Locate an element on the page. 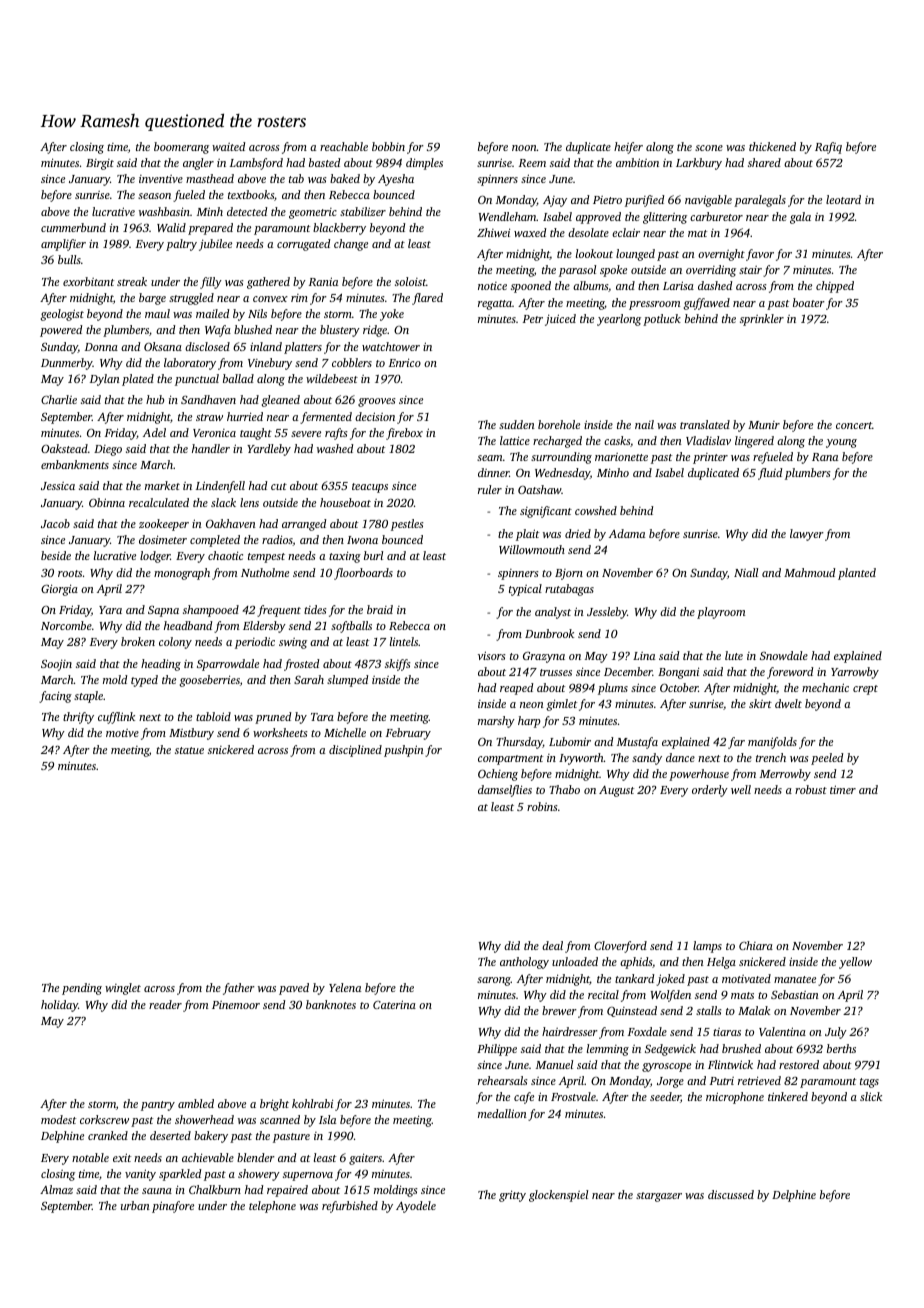  planted is located at coordinates (857, 574).
